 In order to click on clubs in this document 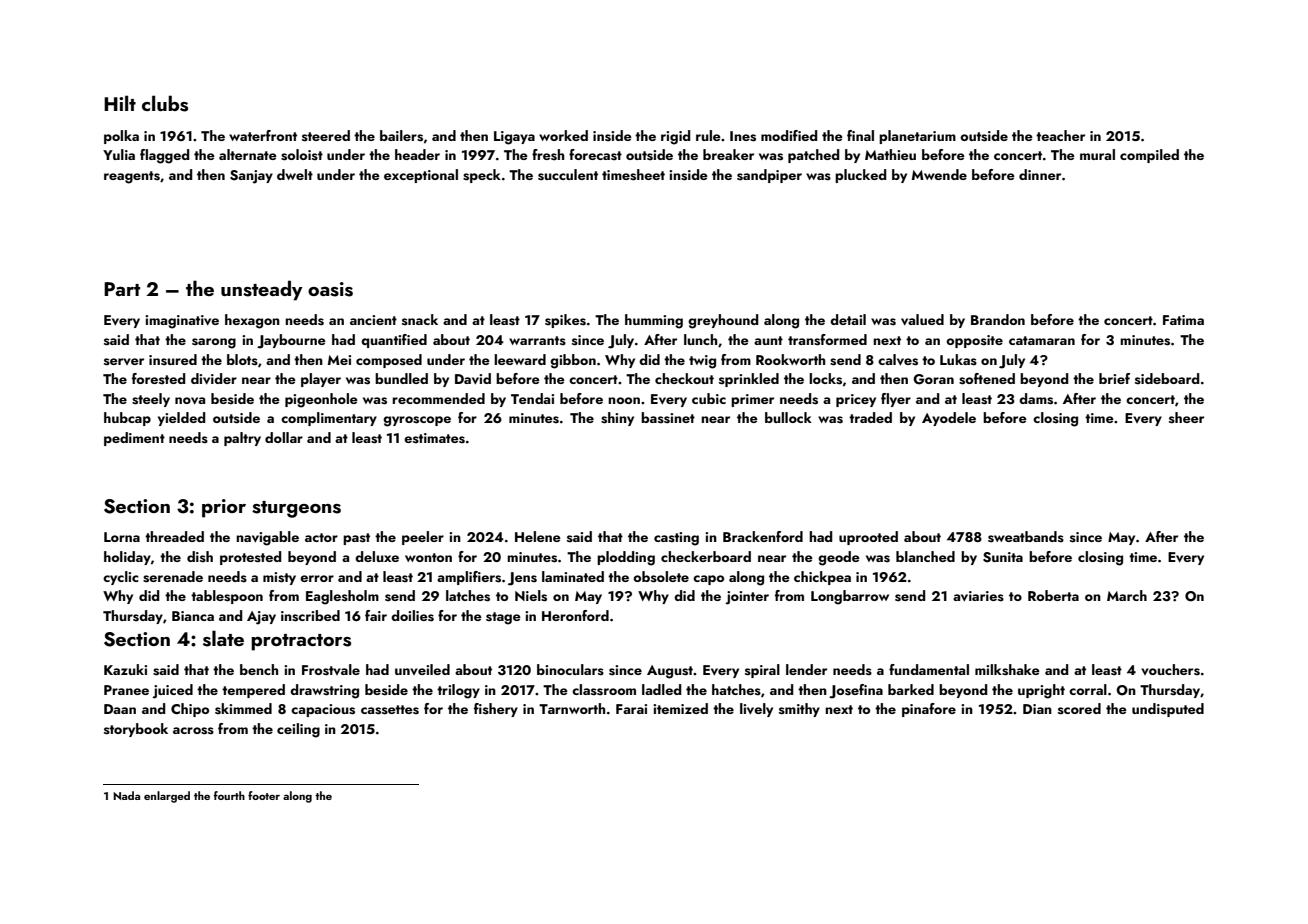, I will do `click(165, 103)`.
